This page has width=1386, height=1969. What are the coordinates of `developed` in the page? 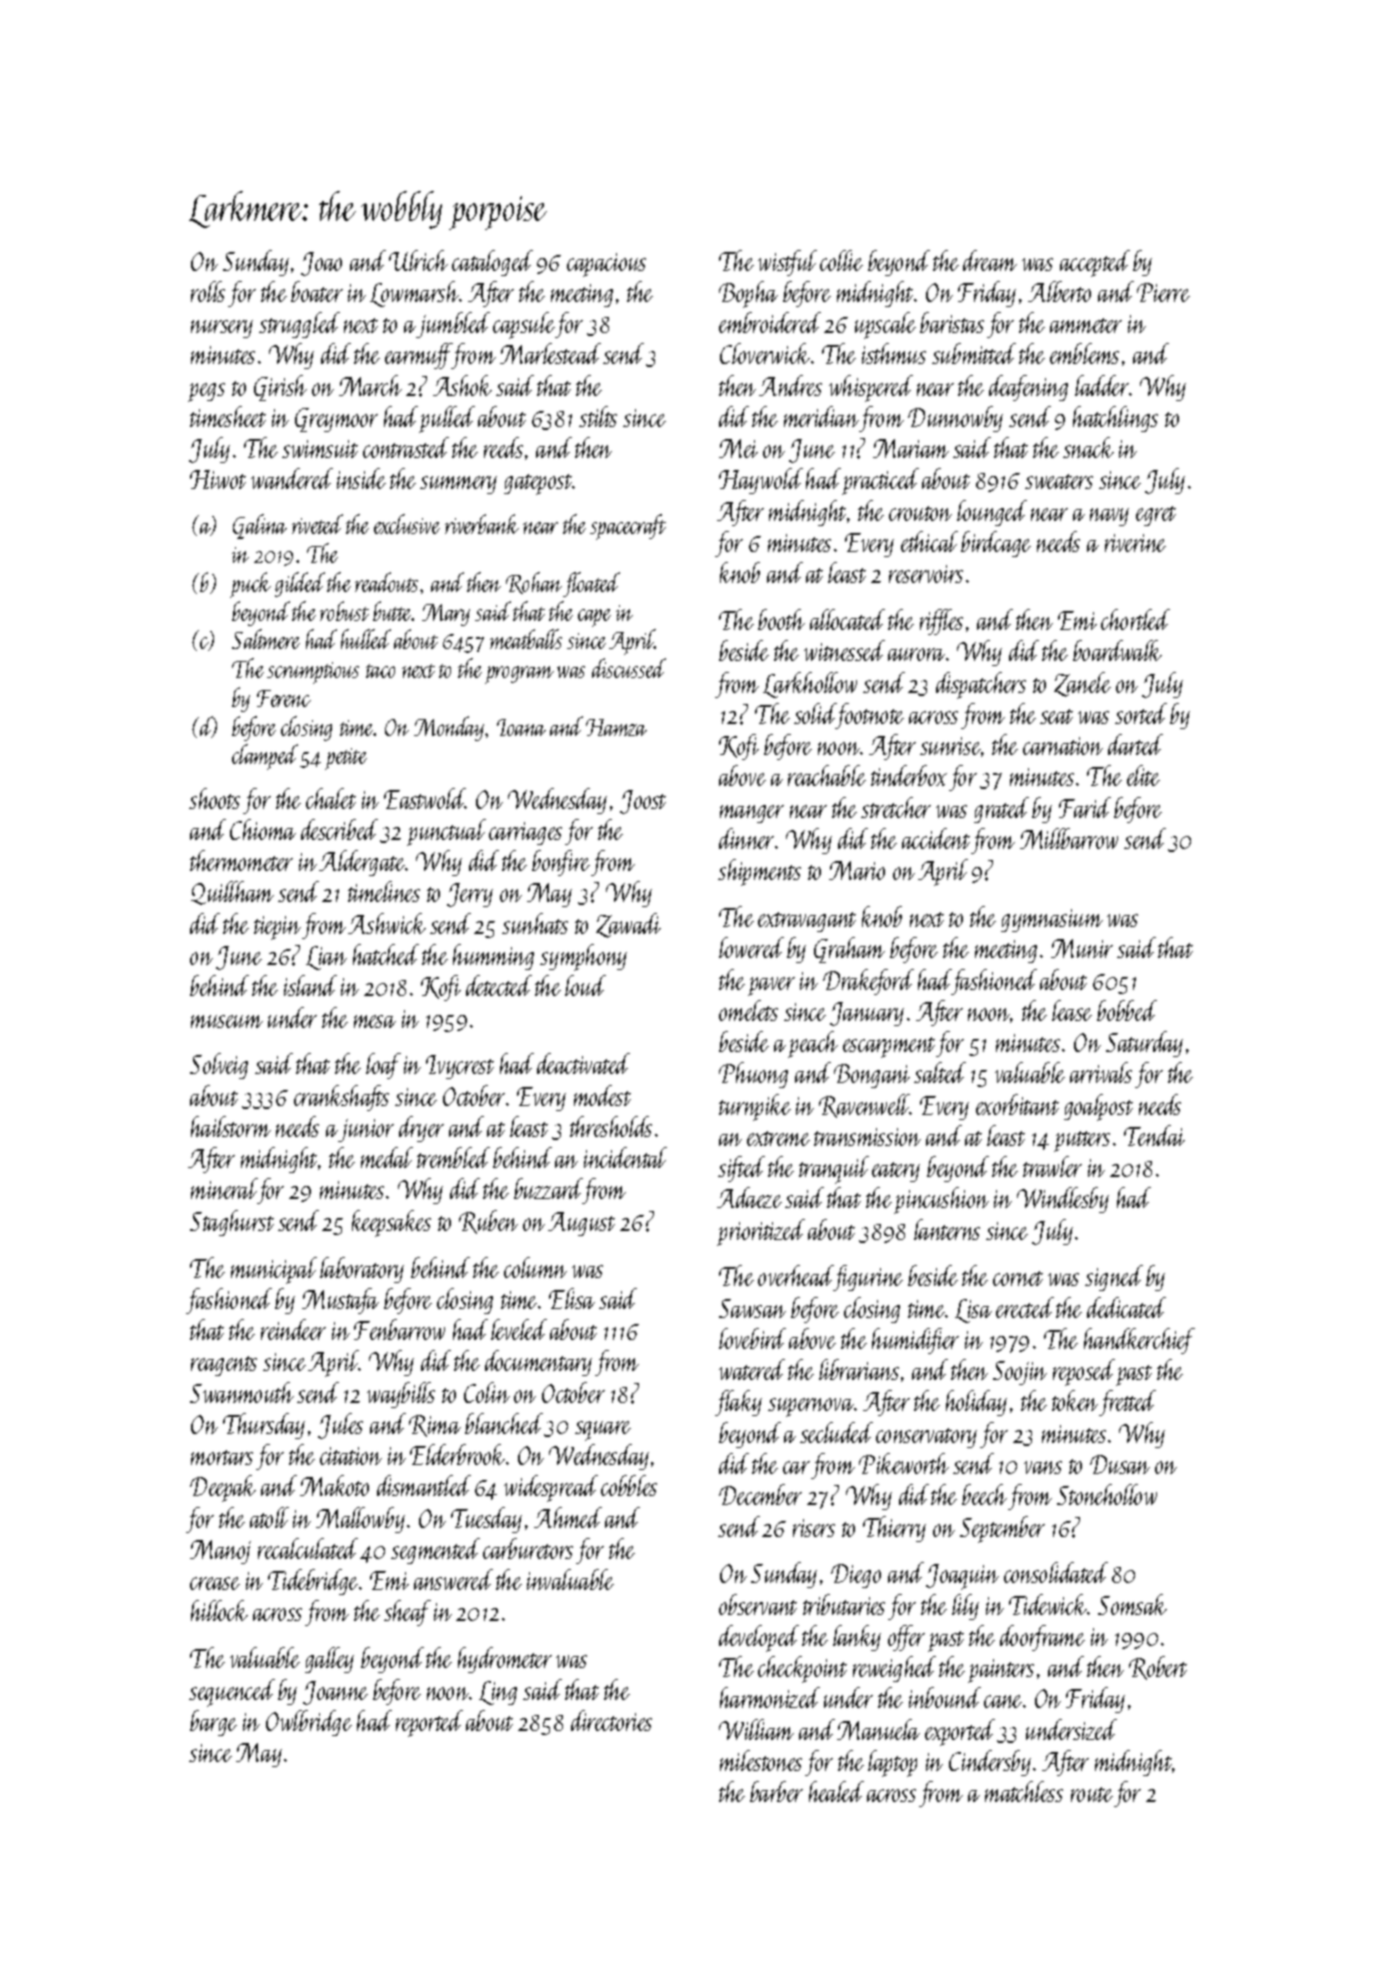 It's located at (759, 1638).
